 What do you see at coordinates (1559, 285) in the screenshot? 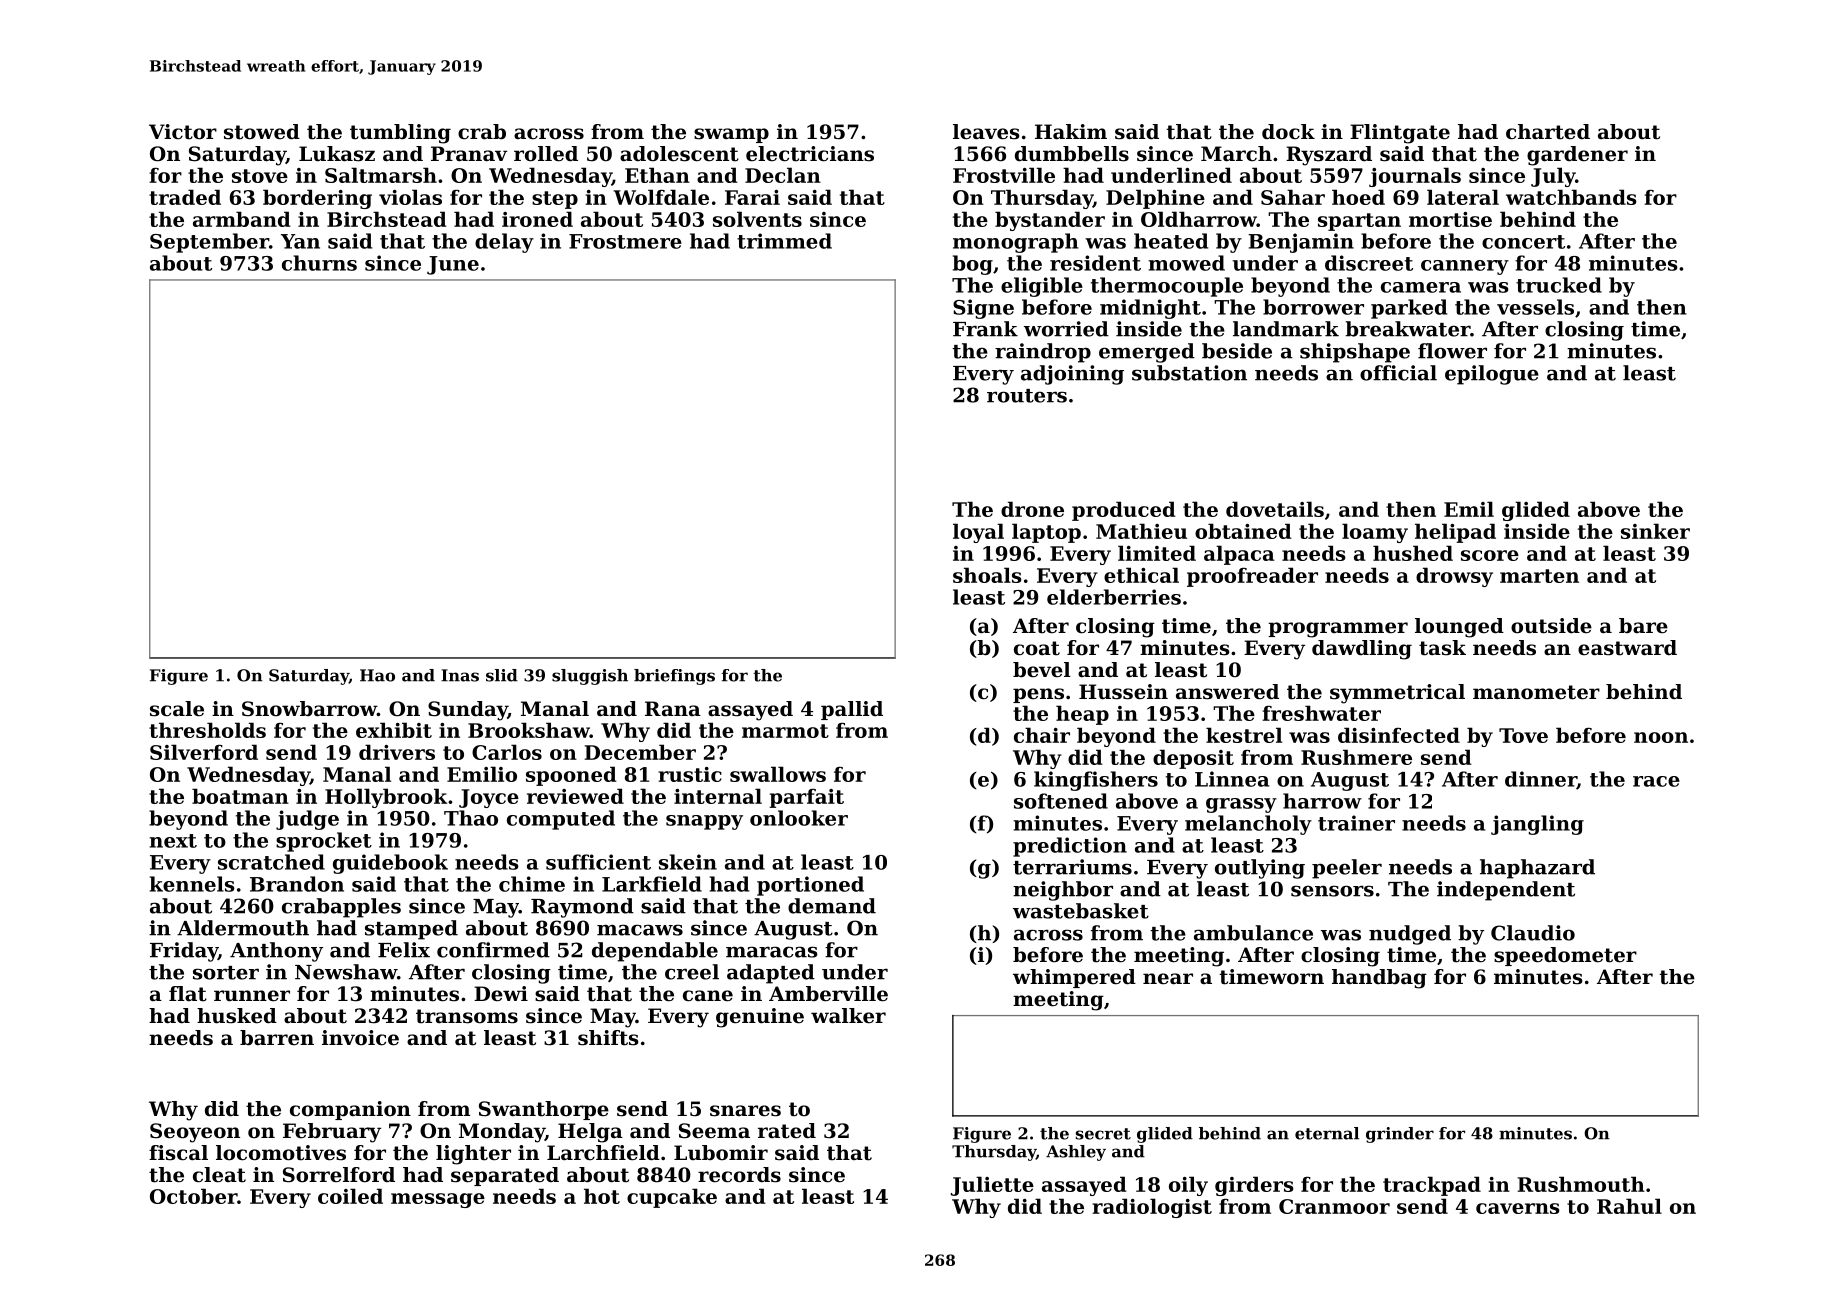
I see `trucked` at bounding box center [1559, 285].
